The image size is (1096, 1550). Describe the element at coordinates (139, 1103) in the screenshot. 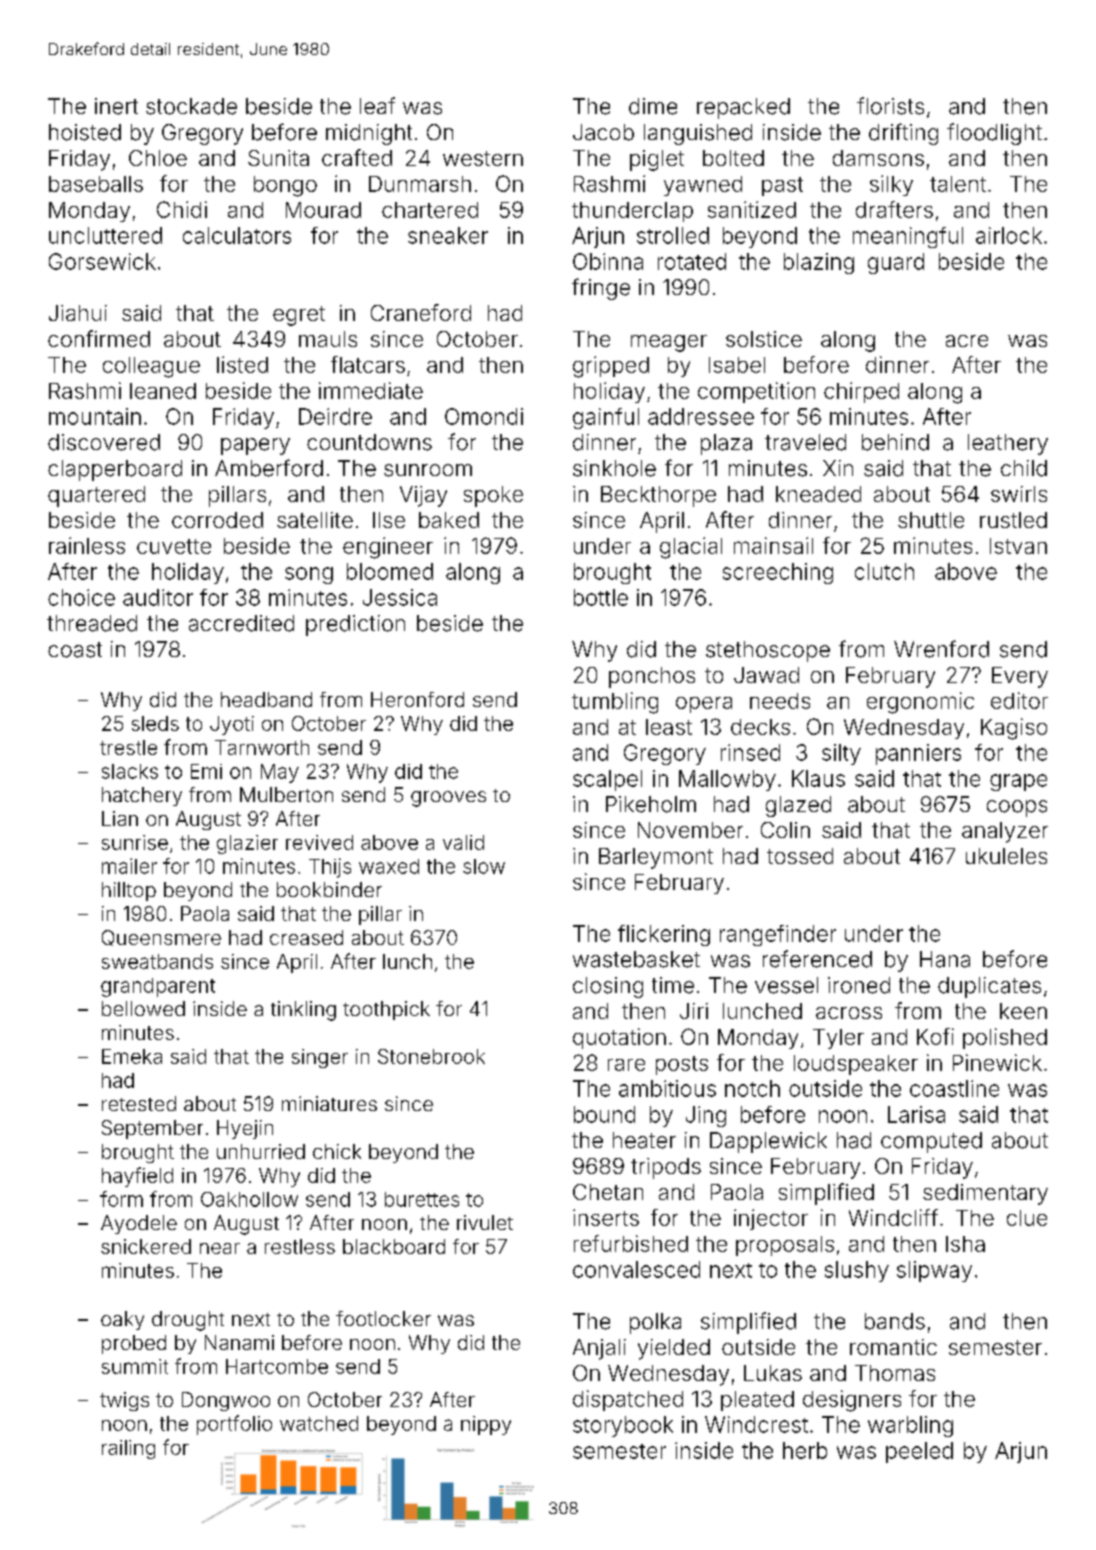

I see `retested` at that location.
